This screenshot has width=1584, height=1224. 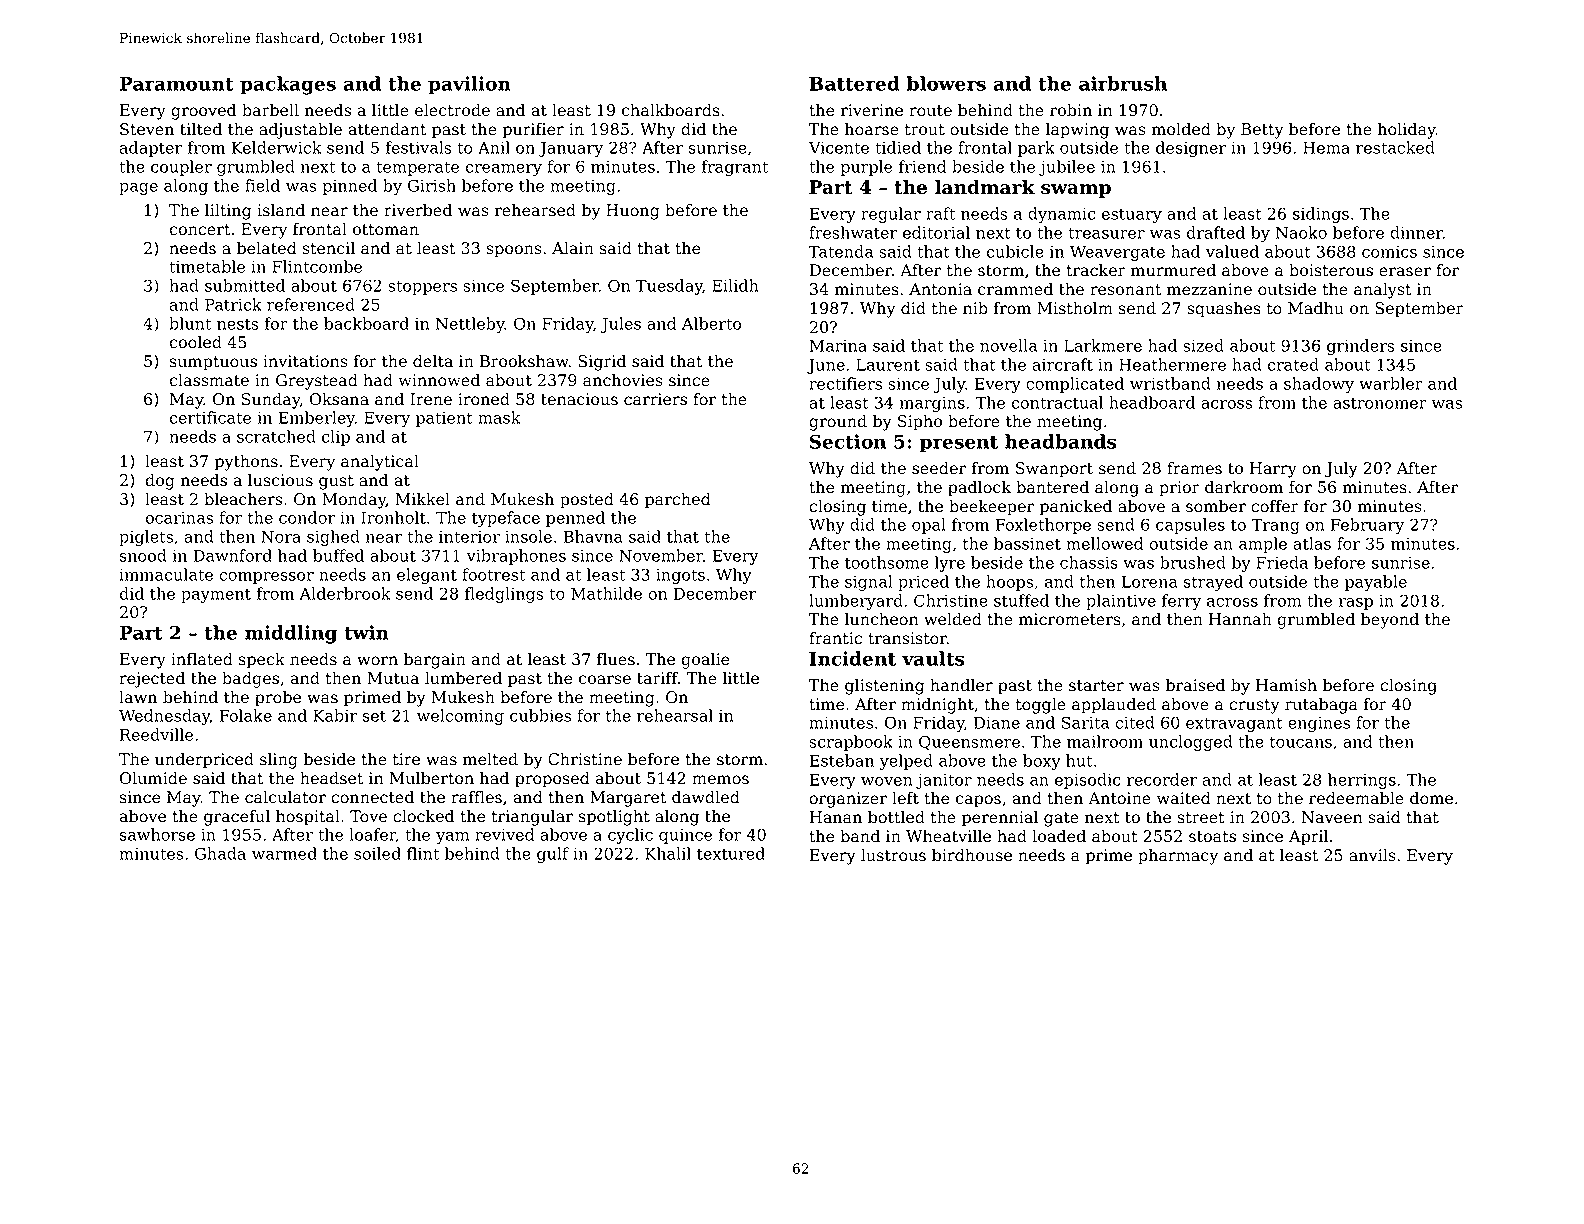 I want to click on luscious, so click(x=280, y=480).
